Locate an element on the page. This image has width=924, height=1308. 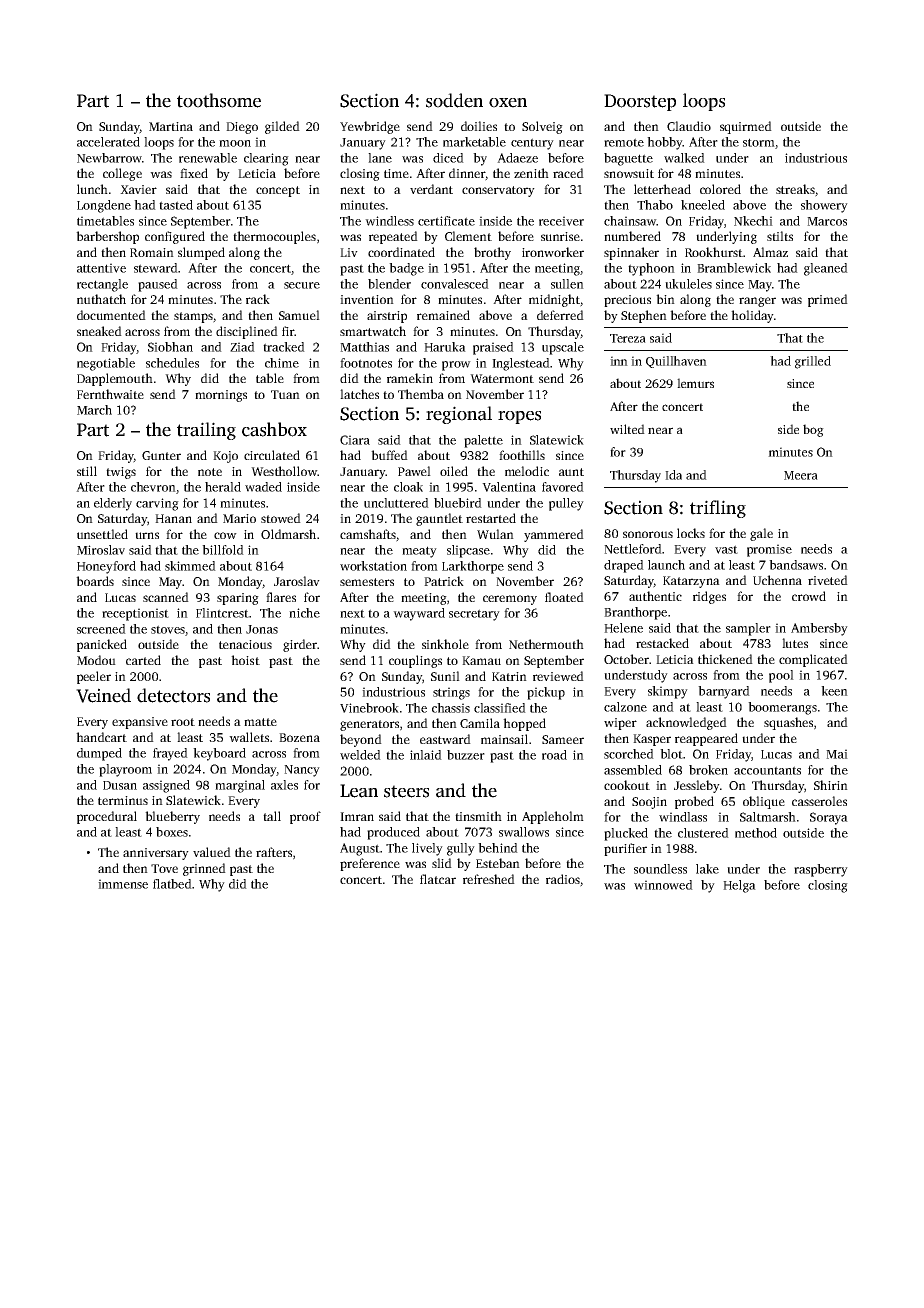
Martina is located at coordinates (171, 126).
